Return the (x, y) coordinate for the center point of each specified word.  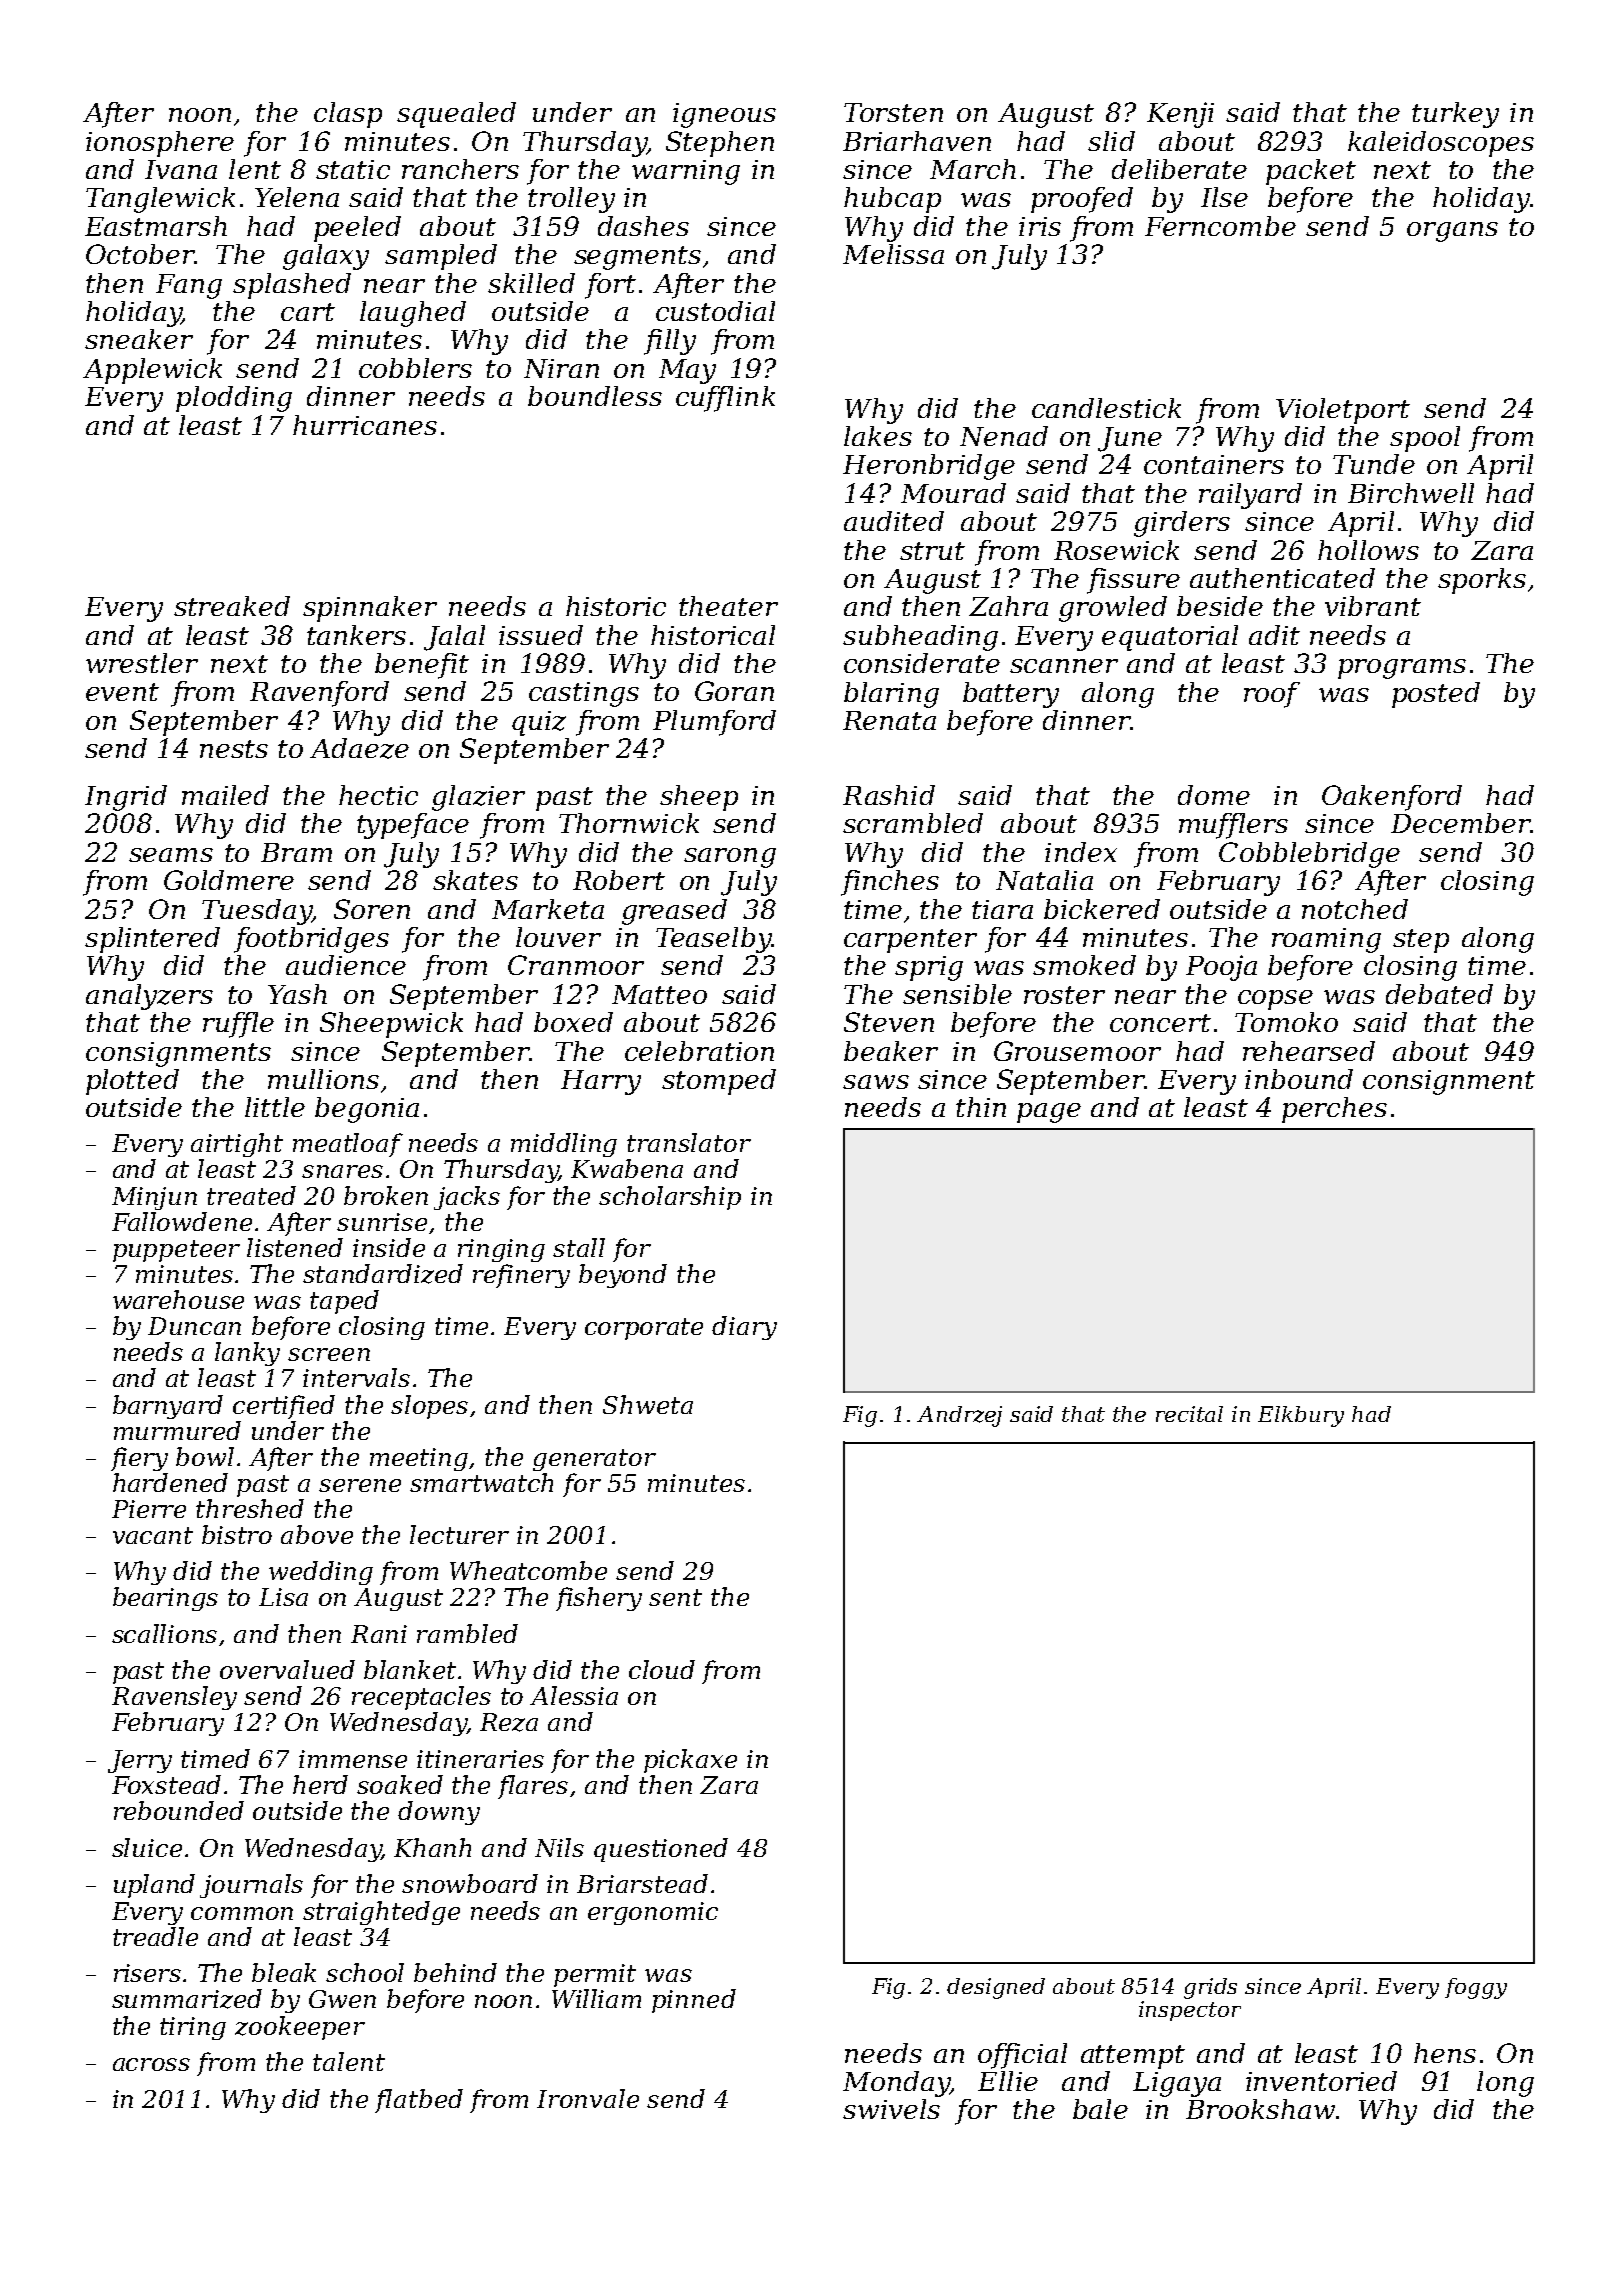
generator (594, 1460)
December (1460, 823)
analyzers (149, 997)
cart (308, 312)
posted (1436, 695)
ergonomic (653, 1913)
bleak (284, 1972)
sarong (730, 858)
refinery (521, 1276)
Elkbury (1301, 1416)
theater (728, 606)
